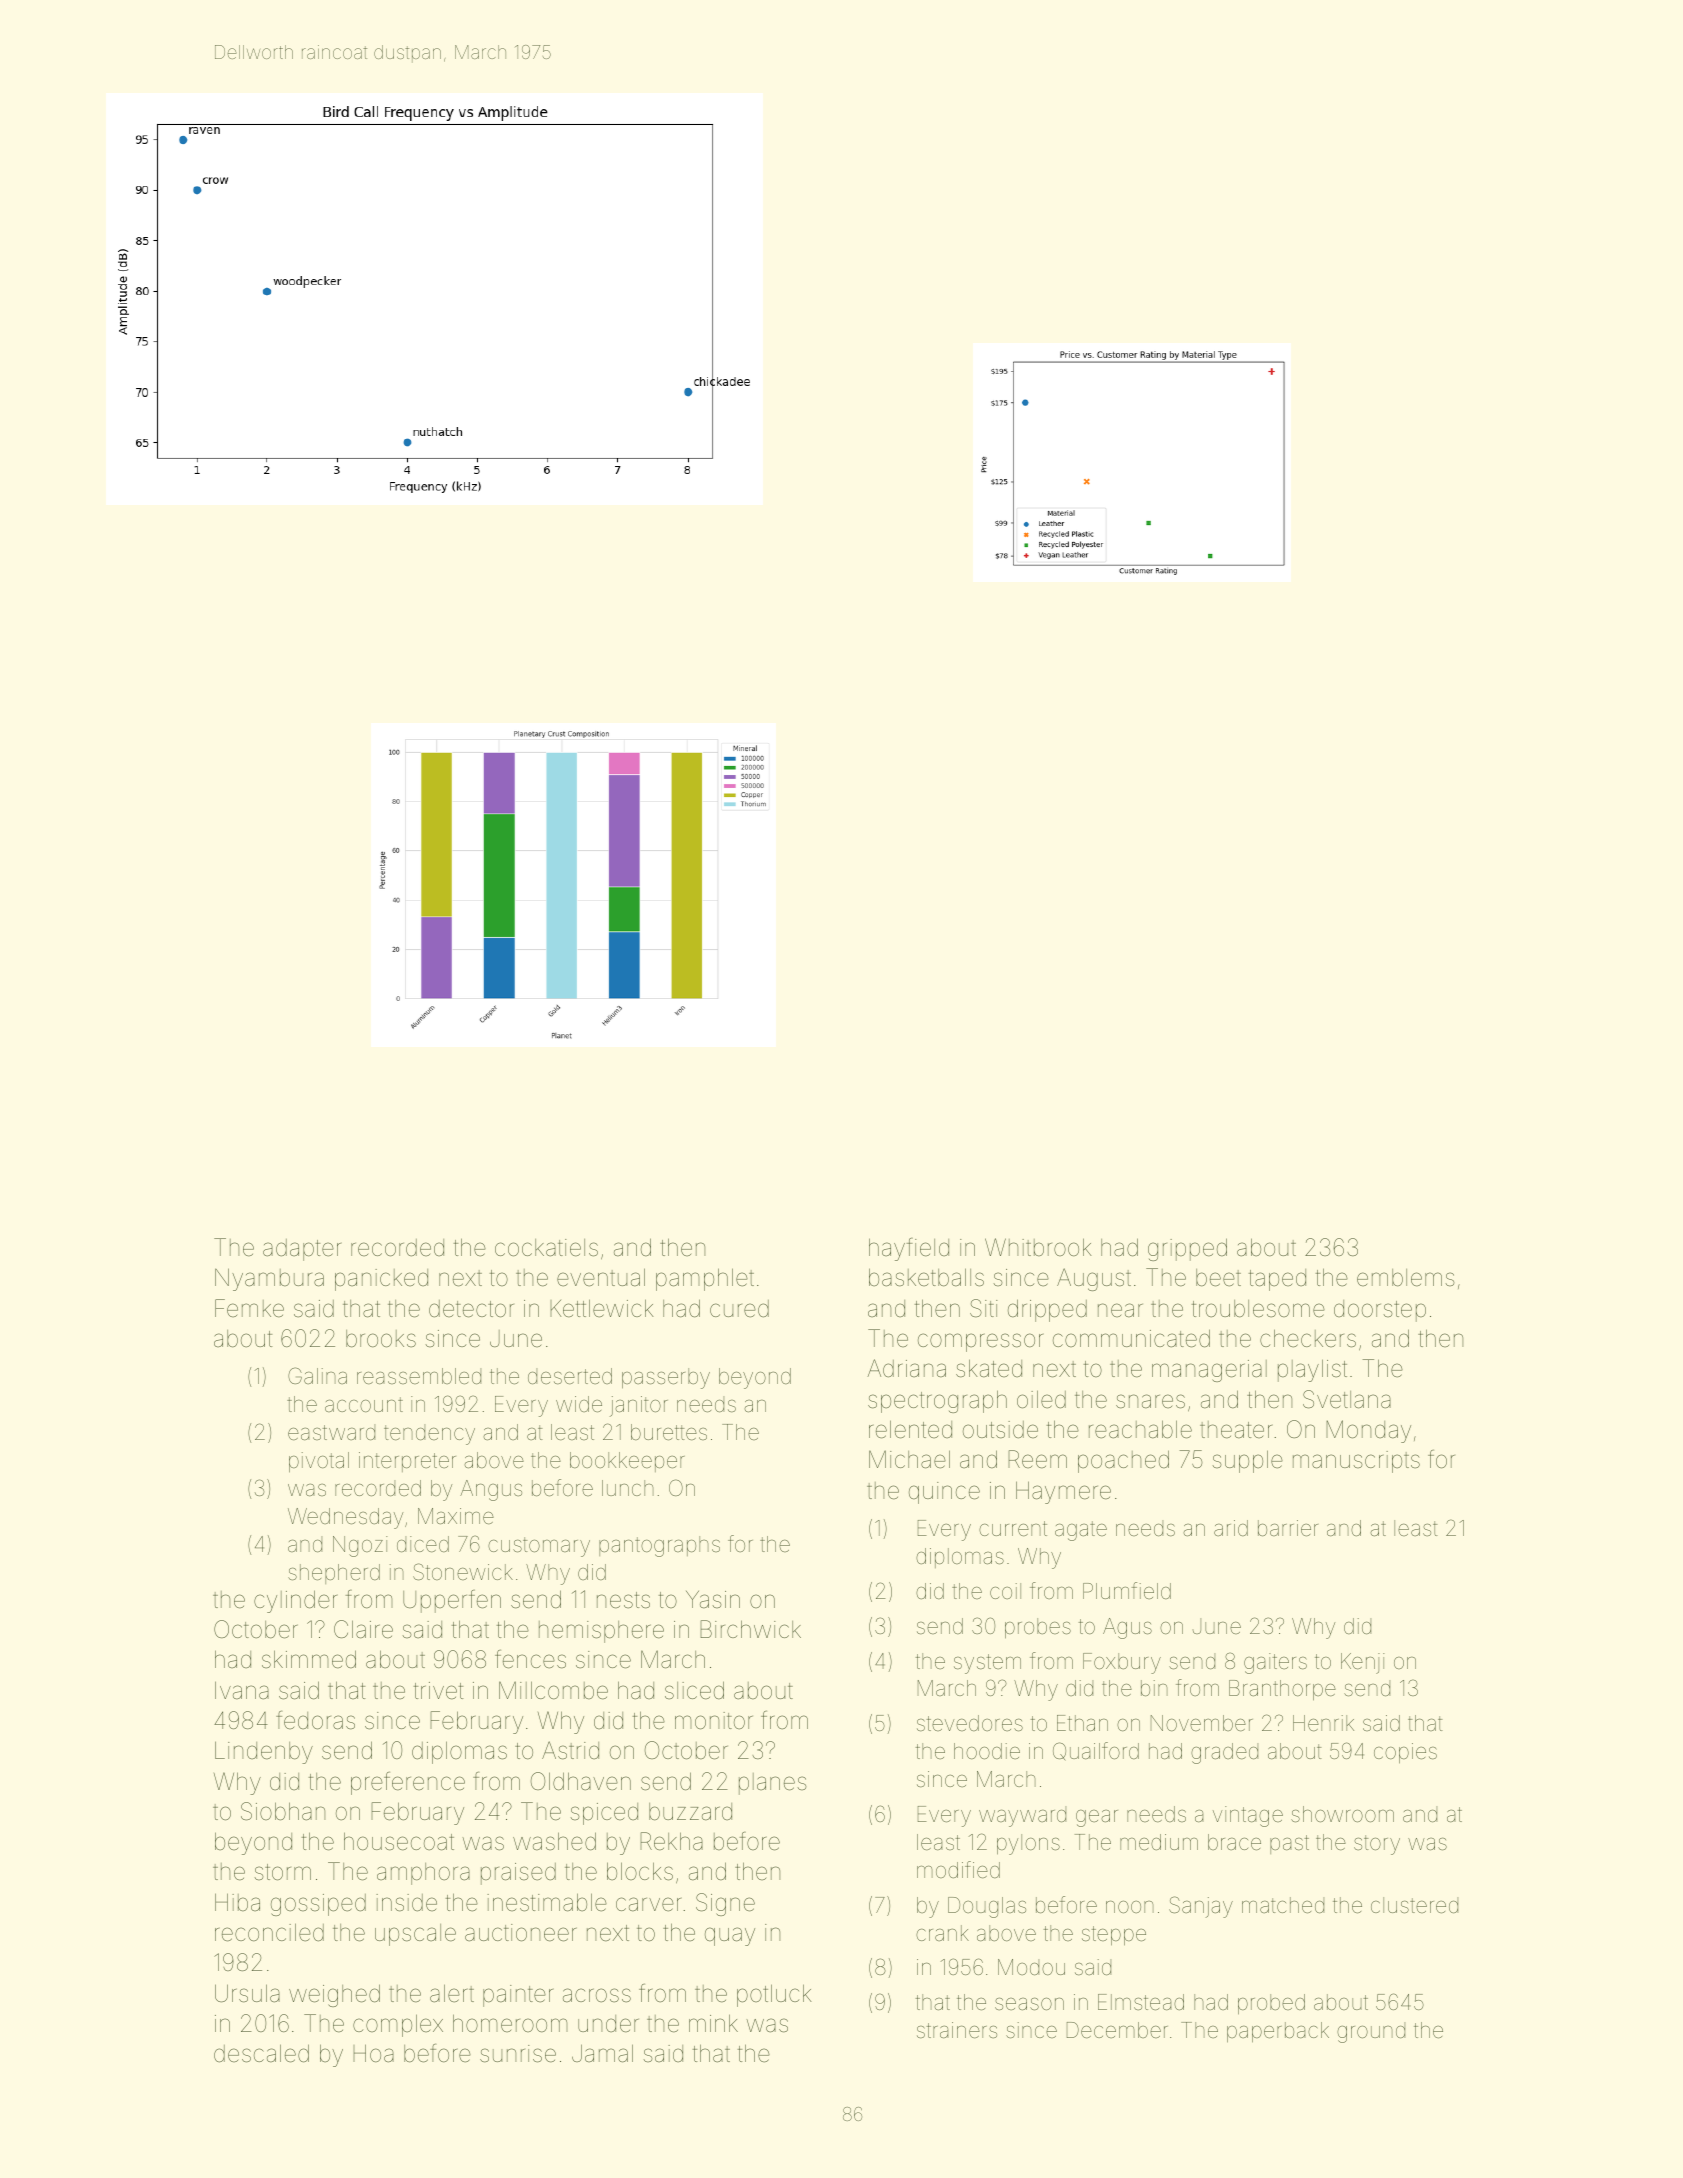 This document has width=1683, height=2178. Describe the element at coordinates (373, 2053) in the document. I see `Hoa` at that location.
